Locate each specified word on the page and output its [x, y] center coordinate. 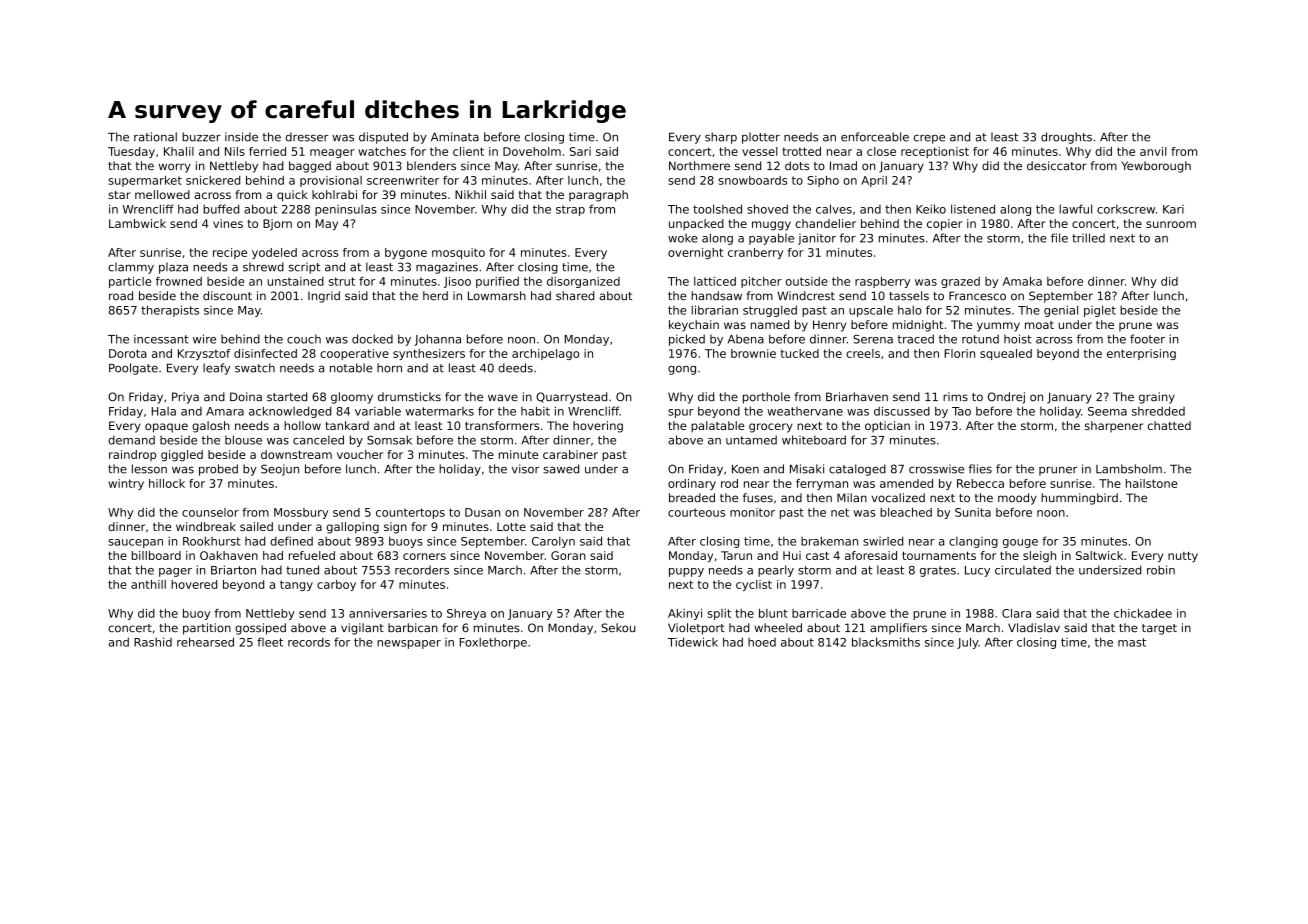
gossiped [260, 629]
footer [1147, 339]
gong [682, 370]
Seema [1107, 411]
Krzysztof [204, 354]
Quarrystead [571, 398]
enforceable [875, 137]
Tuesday [131, 152]
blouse [243, 440]
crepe [929, 139]
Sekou [618, 628]
